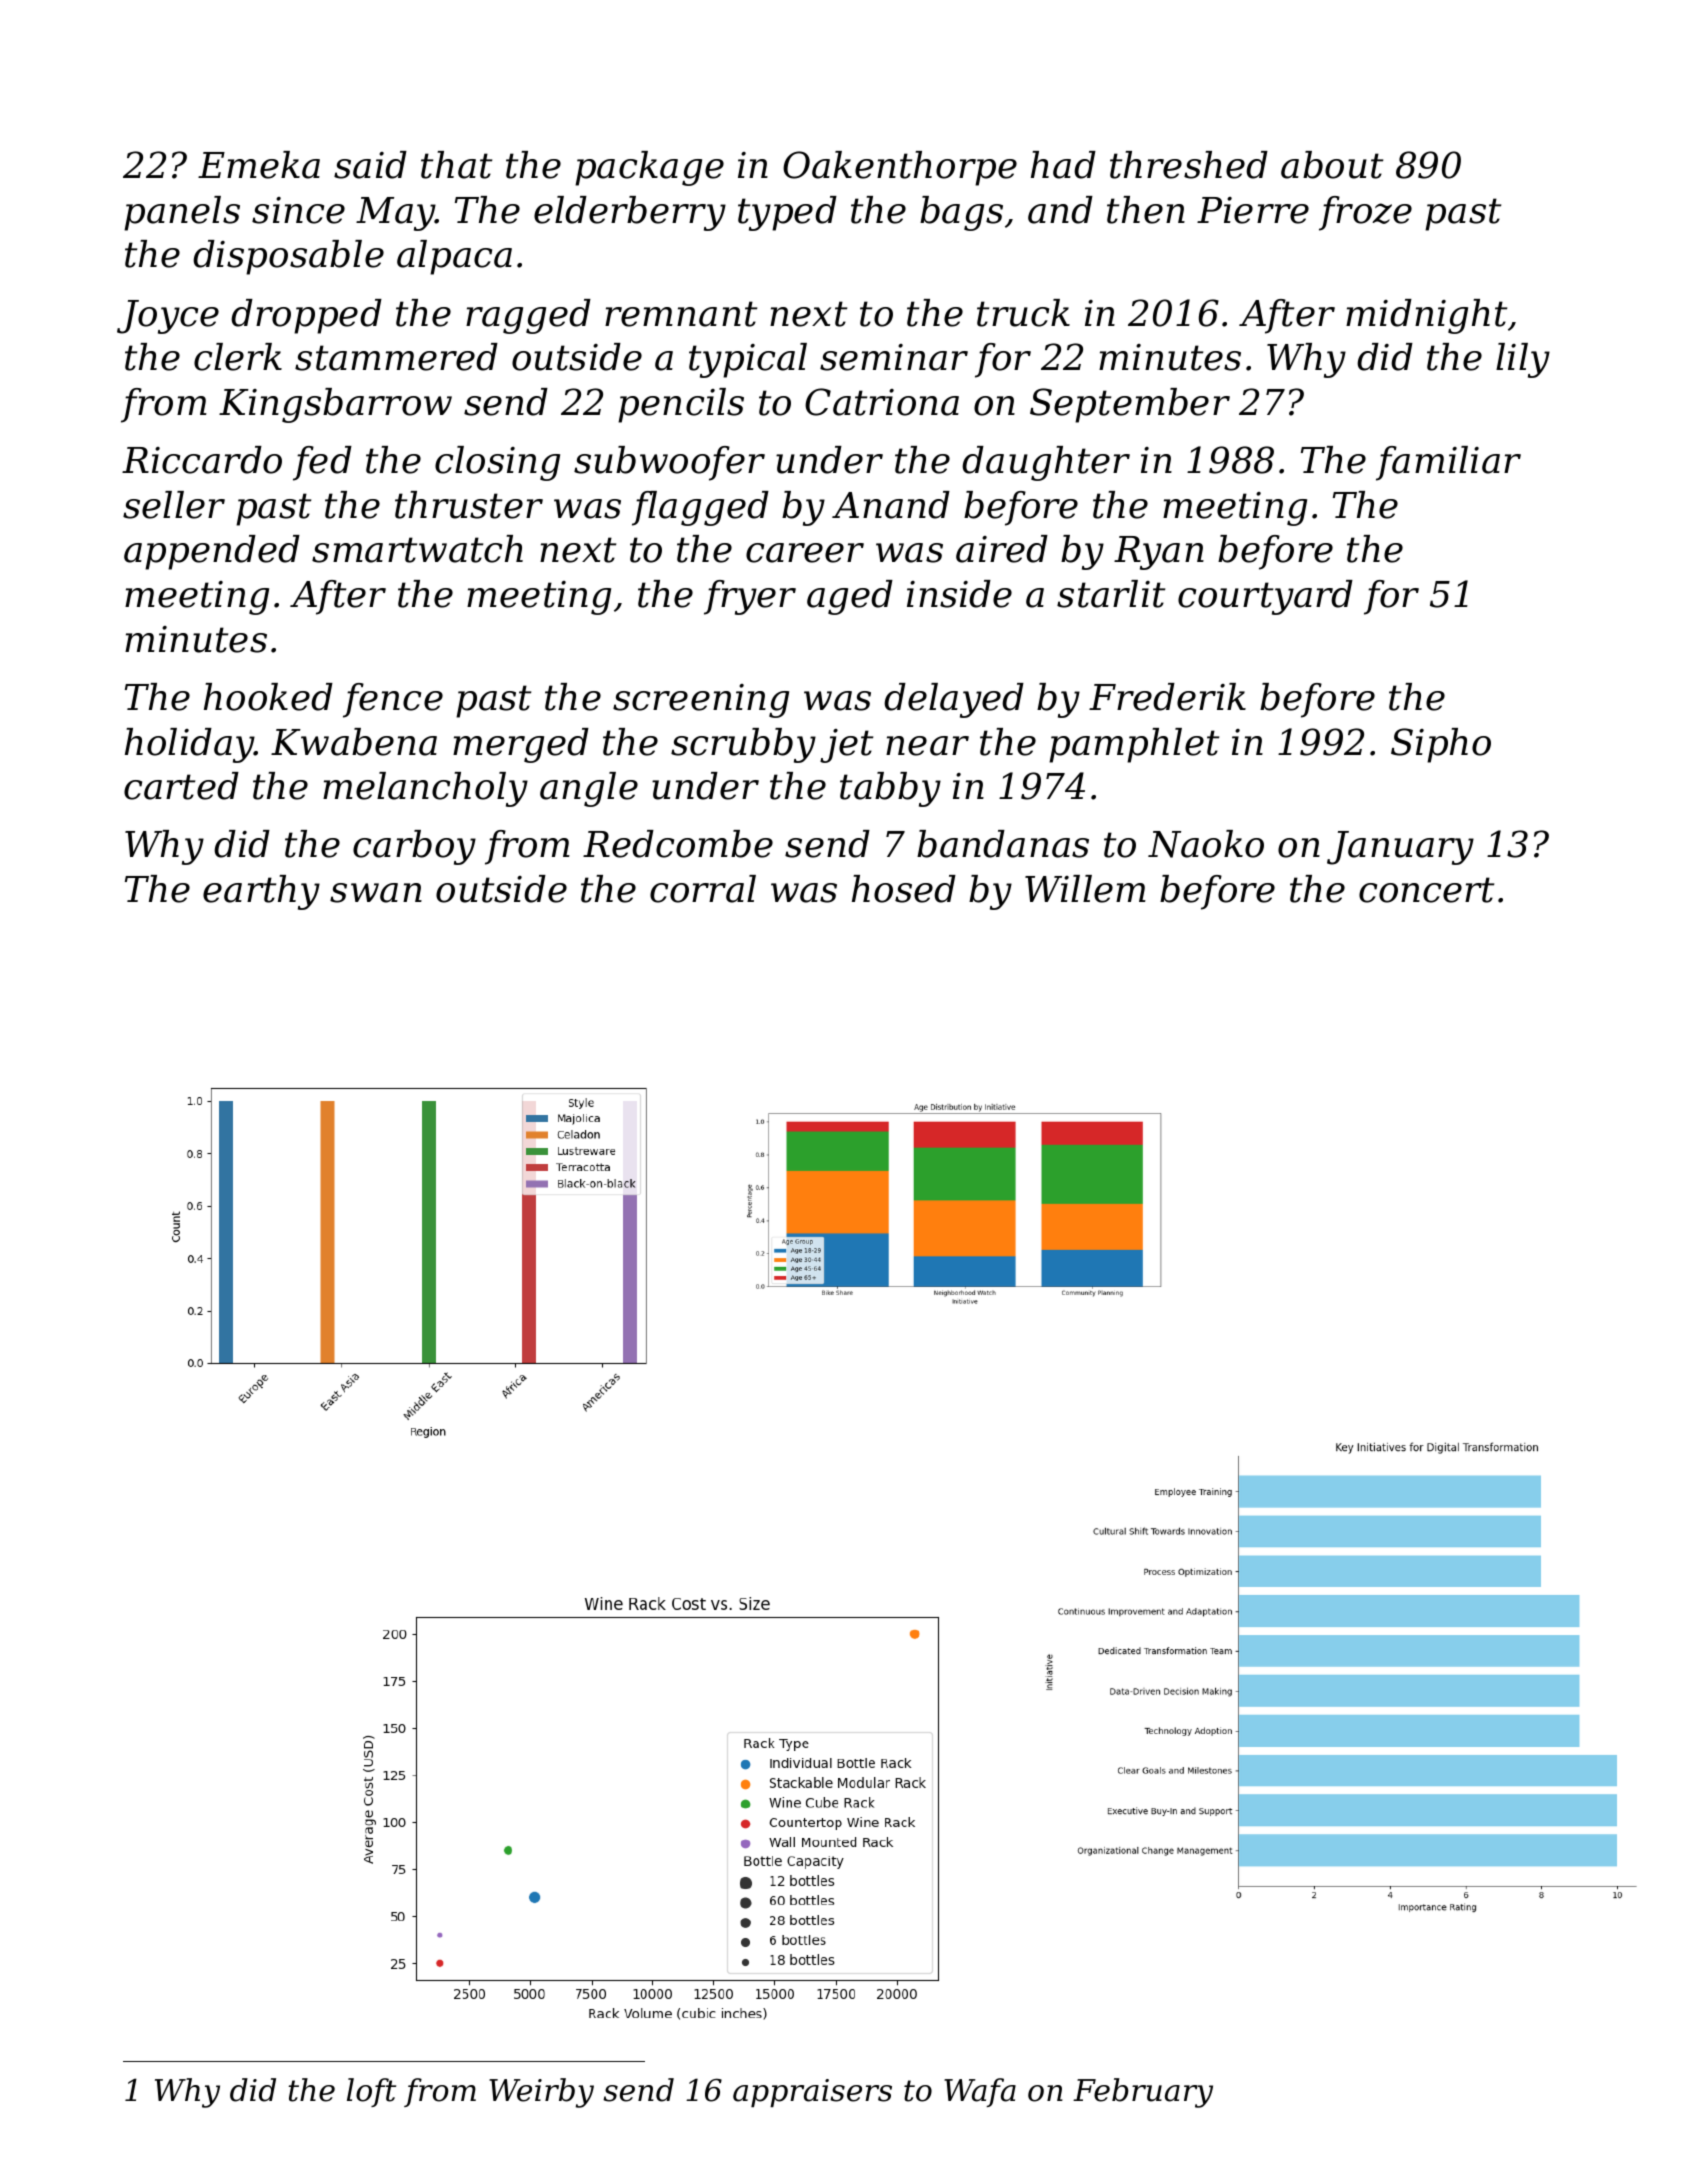 This page has height=2178, width=1683. I want to click on earthy, so click(261, 892).
